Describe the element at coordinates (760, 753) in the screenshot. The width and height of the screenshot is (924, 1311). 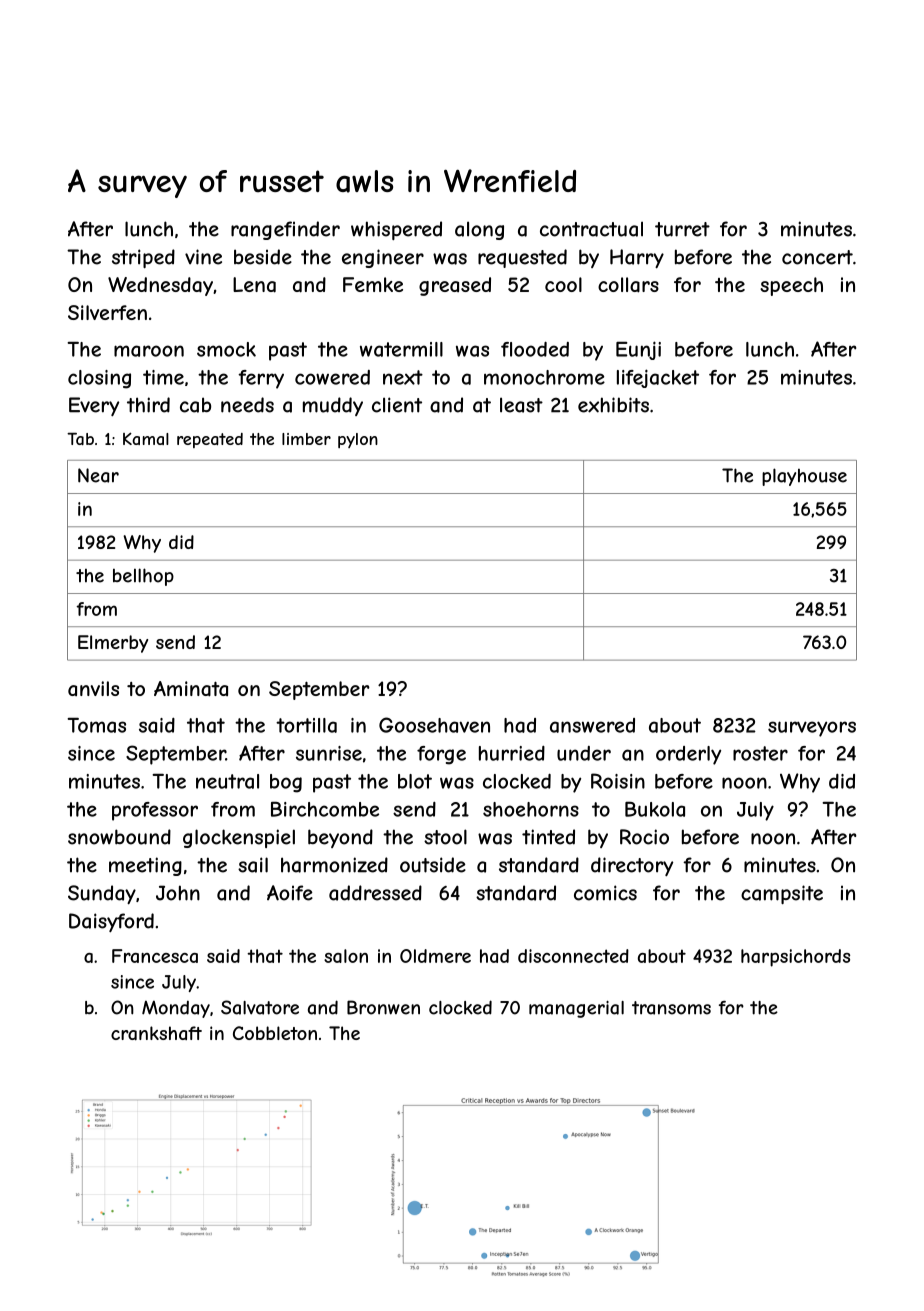
I see `roster` at that location.
